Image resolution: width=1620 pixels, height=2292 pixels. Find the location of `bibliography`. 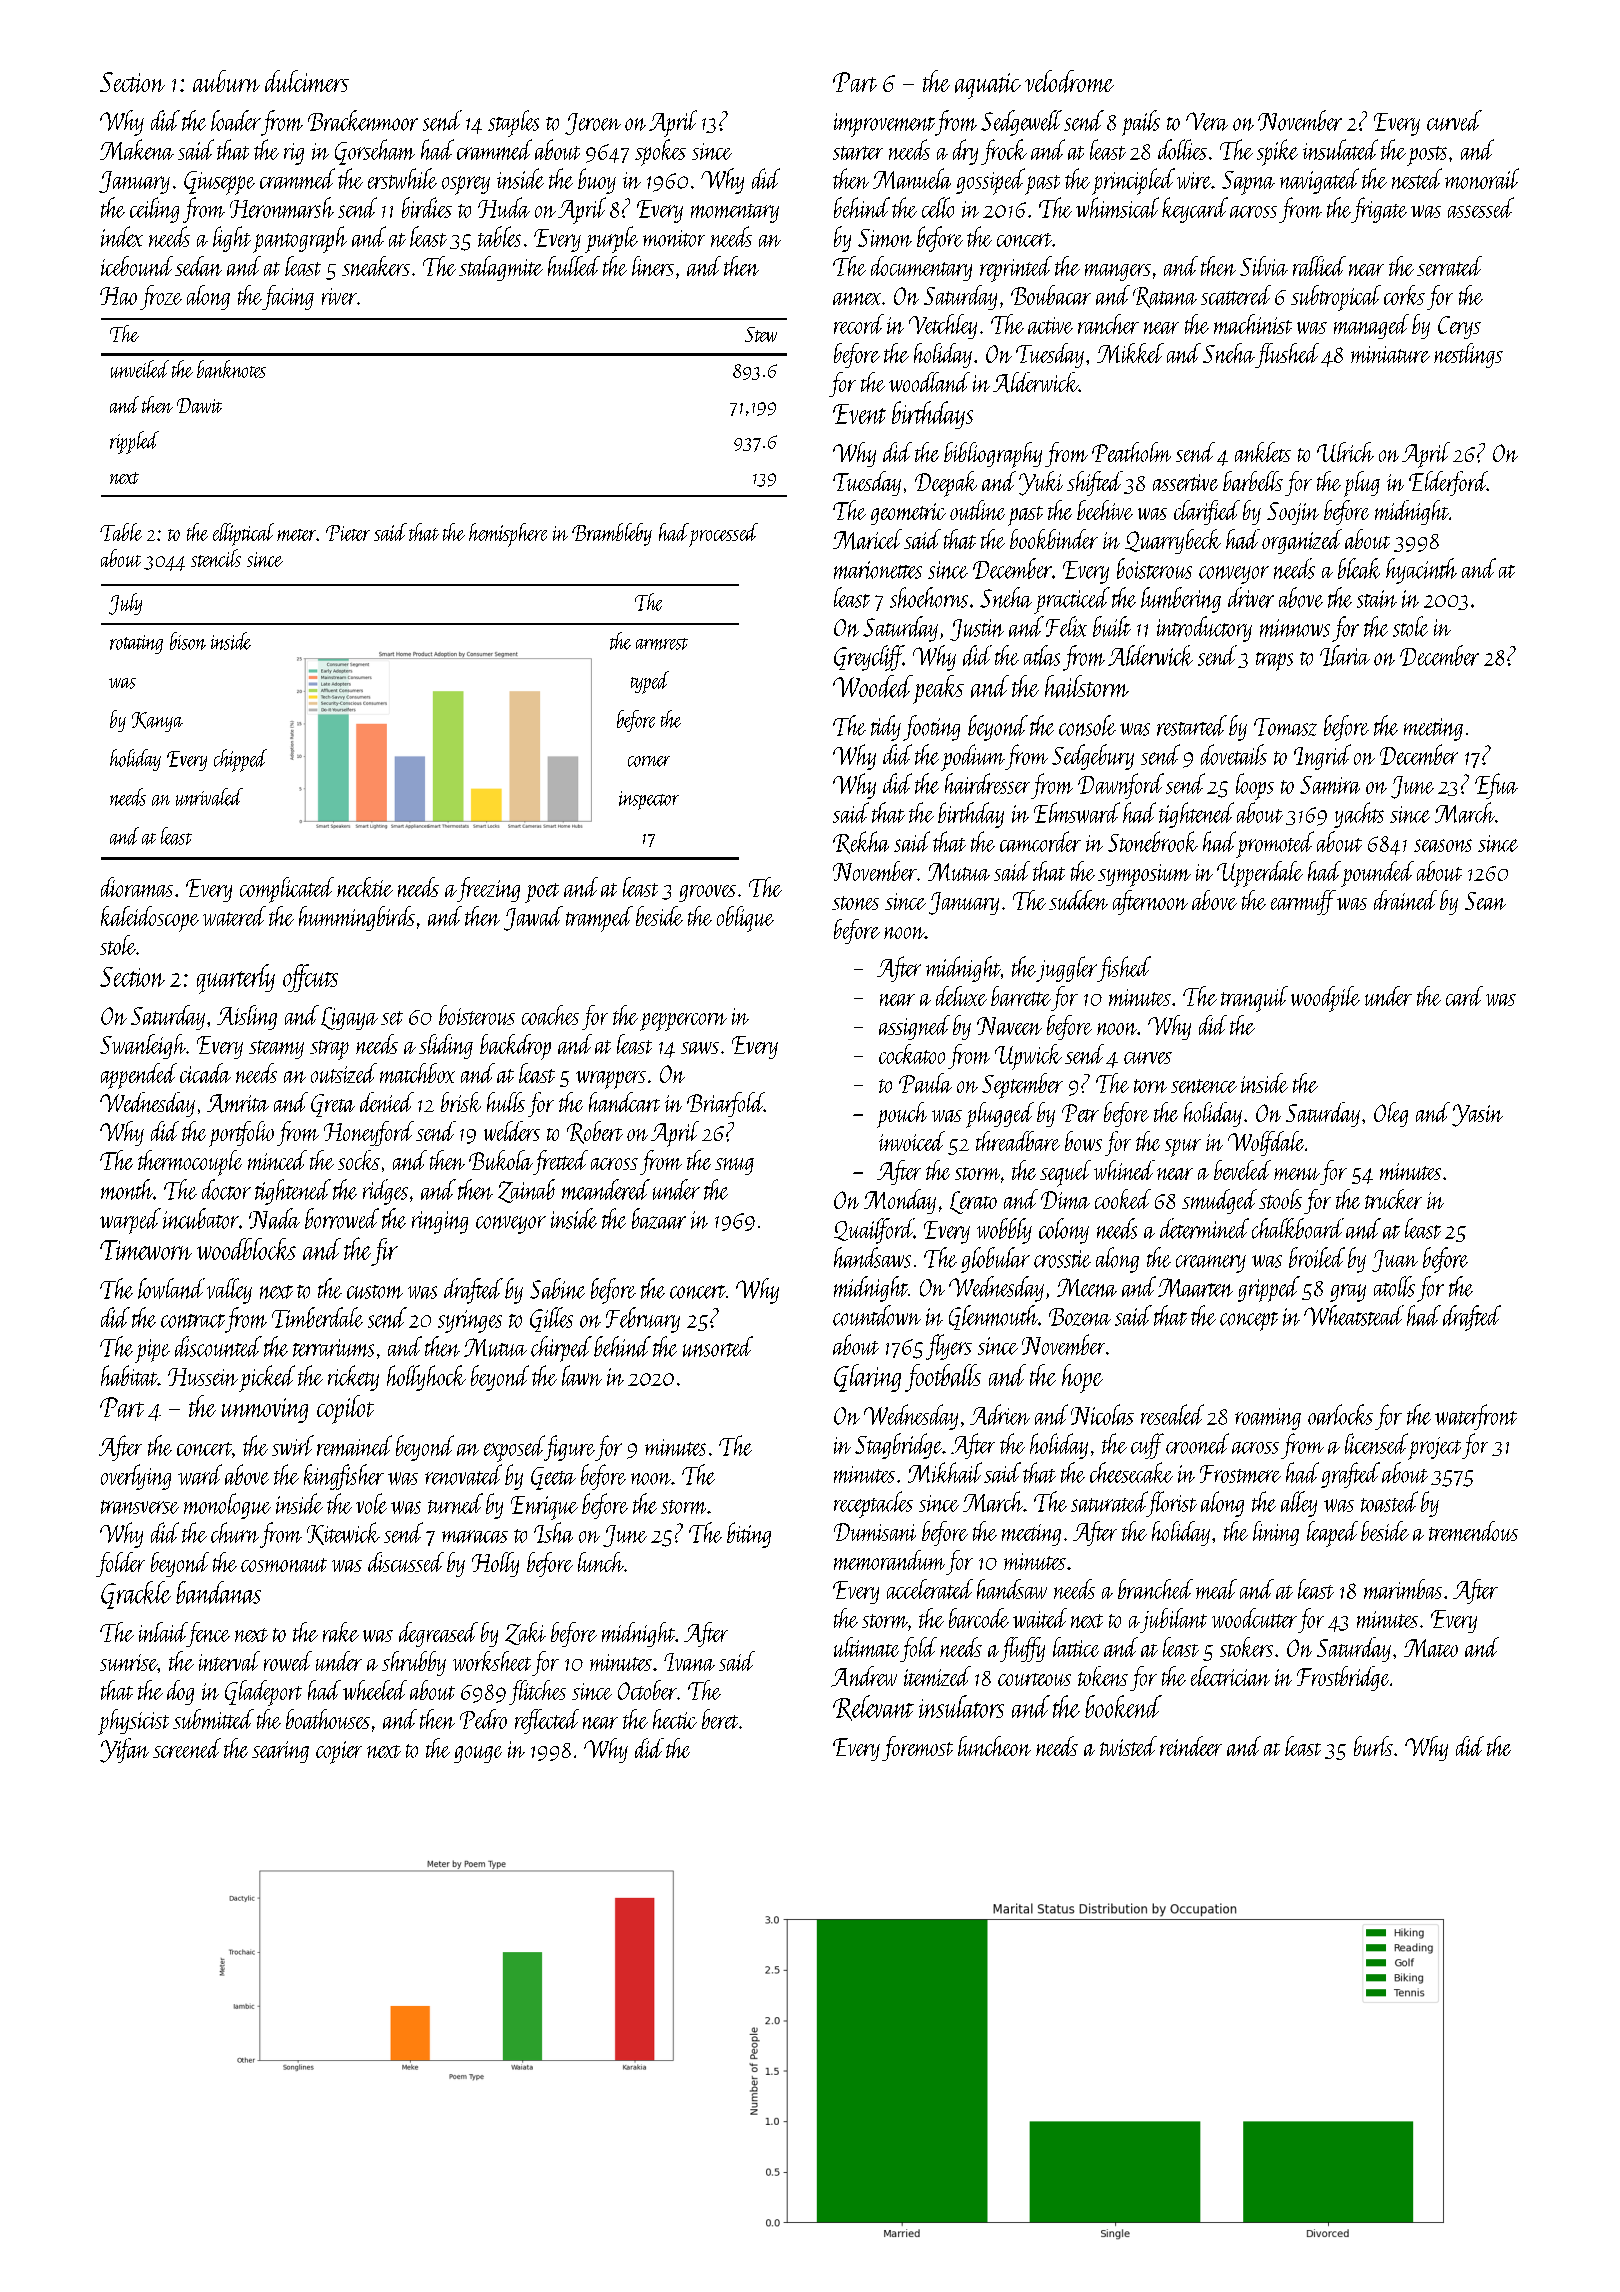

bibliography is located at coordinates (993, 455).
